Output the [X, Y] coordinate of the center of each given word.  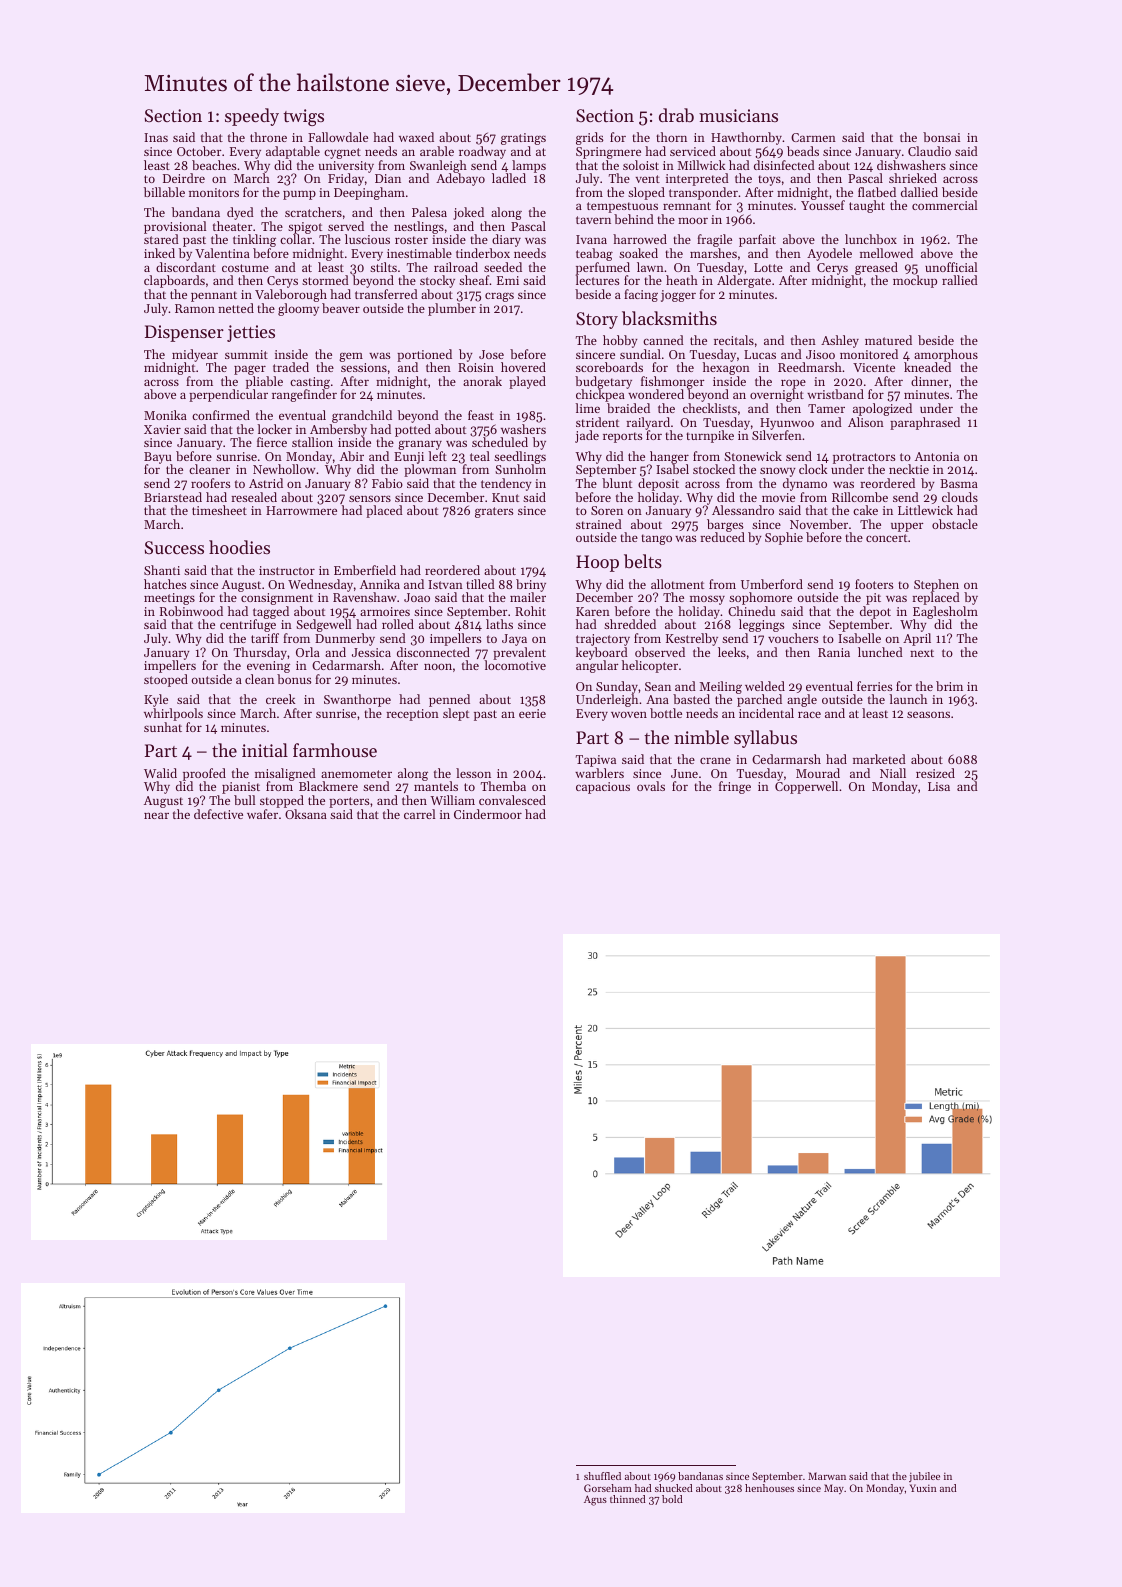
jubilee [924, 1477]
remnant [687, 206]
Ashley [840, 341]
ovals [651, 786]
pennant [214, 296]
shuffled [602, 1476]
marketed [879, 759]
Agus [595, 1500]
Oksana [306, 814]
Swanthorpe [357, 700]
